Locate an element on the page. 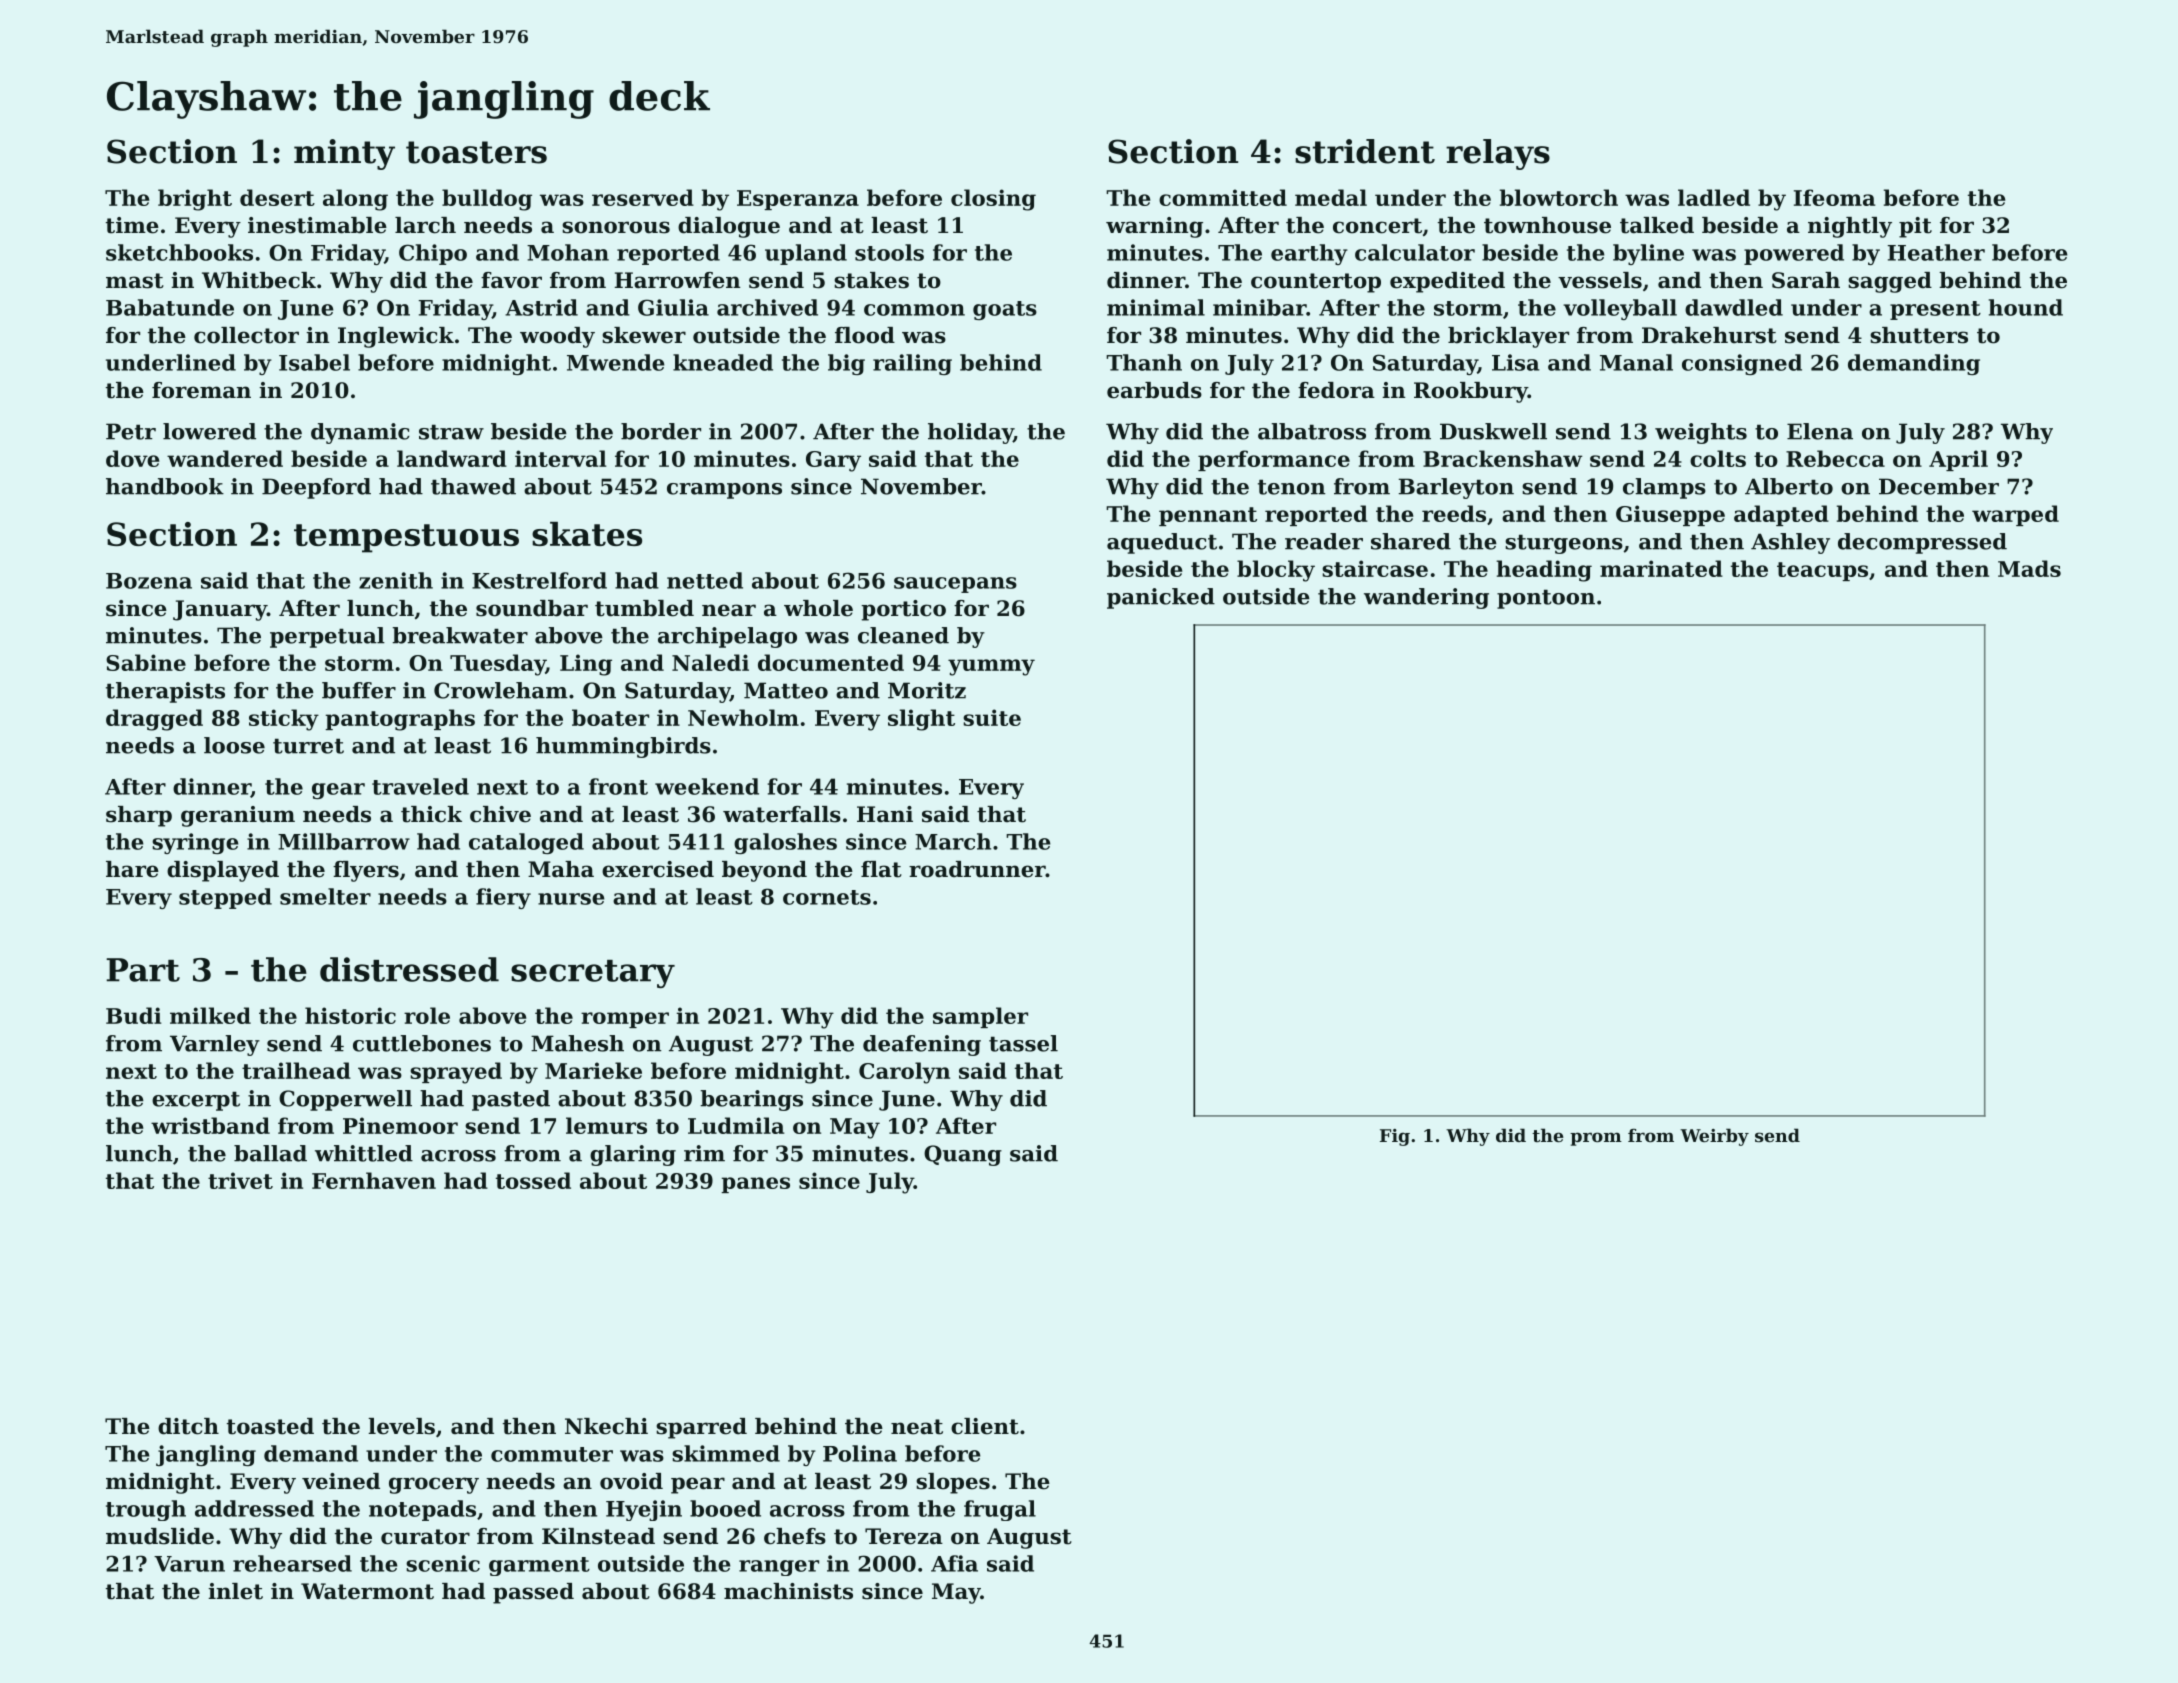 The width and height of the document is (2178, 1683). warped is located at coordinates (2015, 515).
